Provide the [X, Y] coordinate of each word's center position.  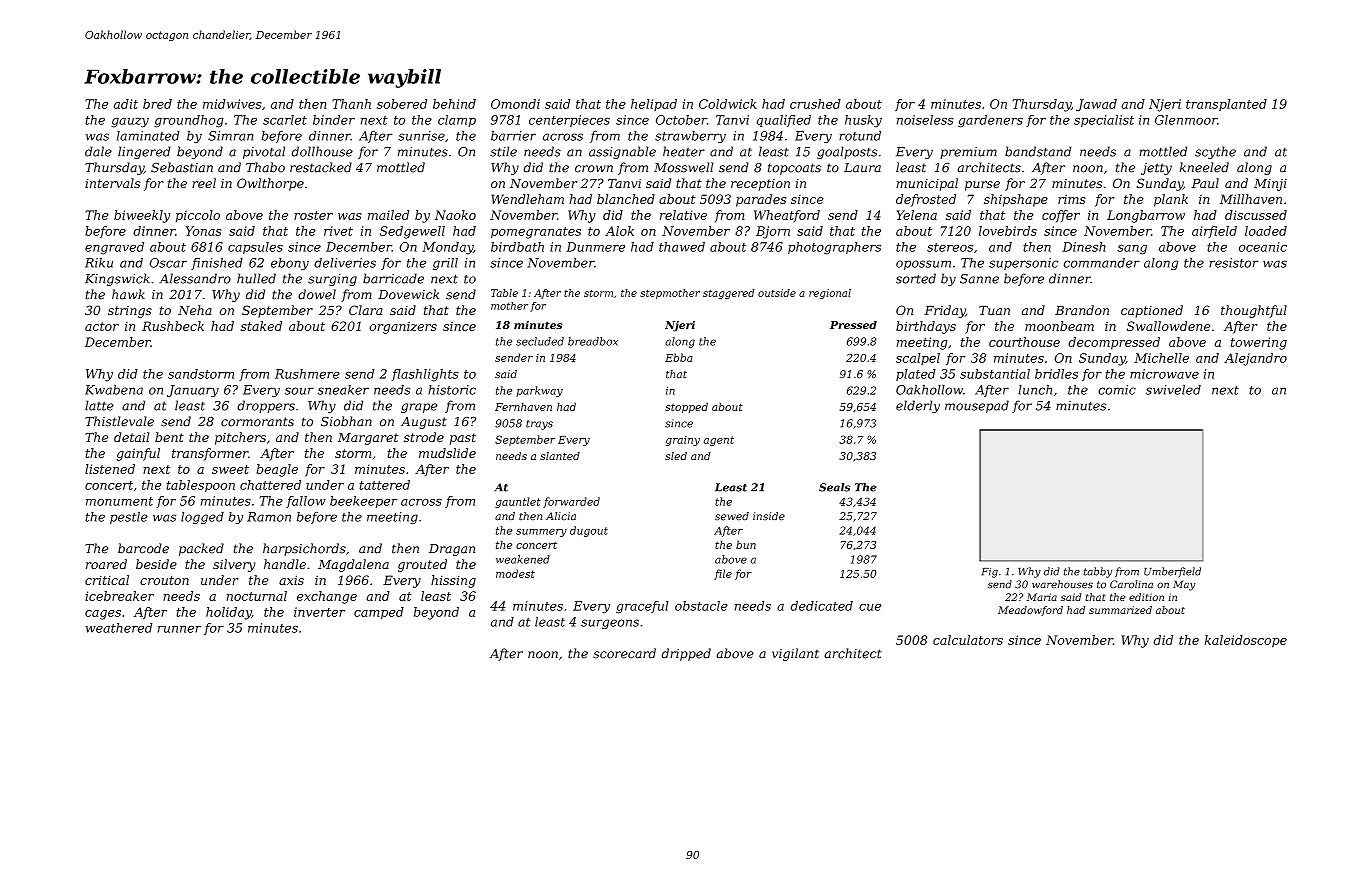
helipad [654, 105]
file [723, 574]
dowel [317, 294]
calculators [968, 640]
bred [157, 104]
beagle [277, 470]
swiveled [1173, 390]
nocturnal [257, 596]
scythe [1215, 152]
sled [676, 456]
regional [830, 294]
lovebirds [1008, 231]
